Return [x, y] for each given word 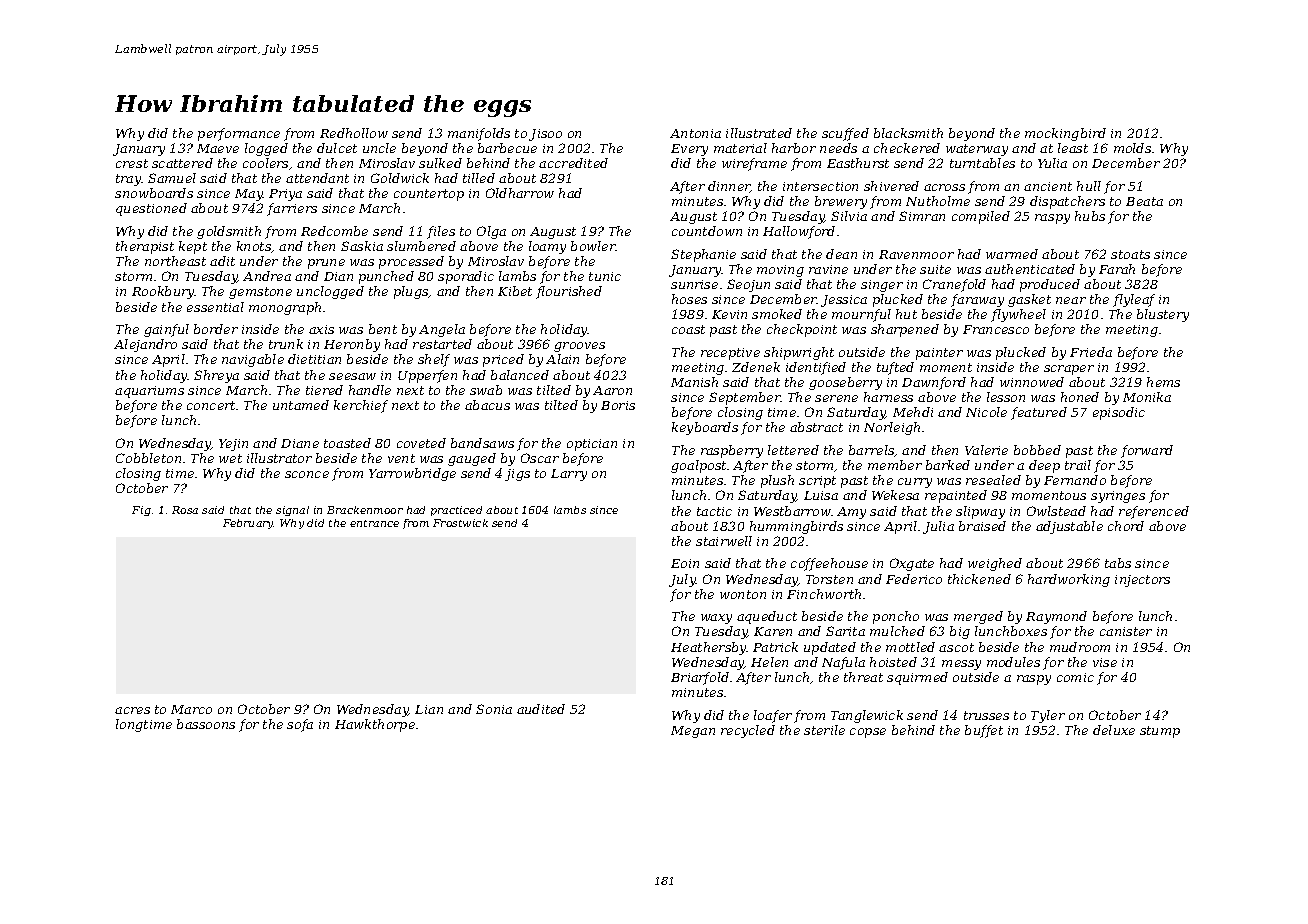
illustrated [759, 133]
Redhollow [354, 133]
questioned [151, 209]
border [216, 329]
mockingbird [1065, 134]
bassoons [206, 724]
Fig [141, 511]
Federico [914, 579]
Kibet [515, 291]
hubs [1090, 216]
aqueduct [767, 617]
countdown [707, 231]
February [248, 524]
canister [1126, 631]
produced [1050, 285]
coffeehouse [829, 564]
